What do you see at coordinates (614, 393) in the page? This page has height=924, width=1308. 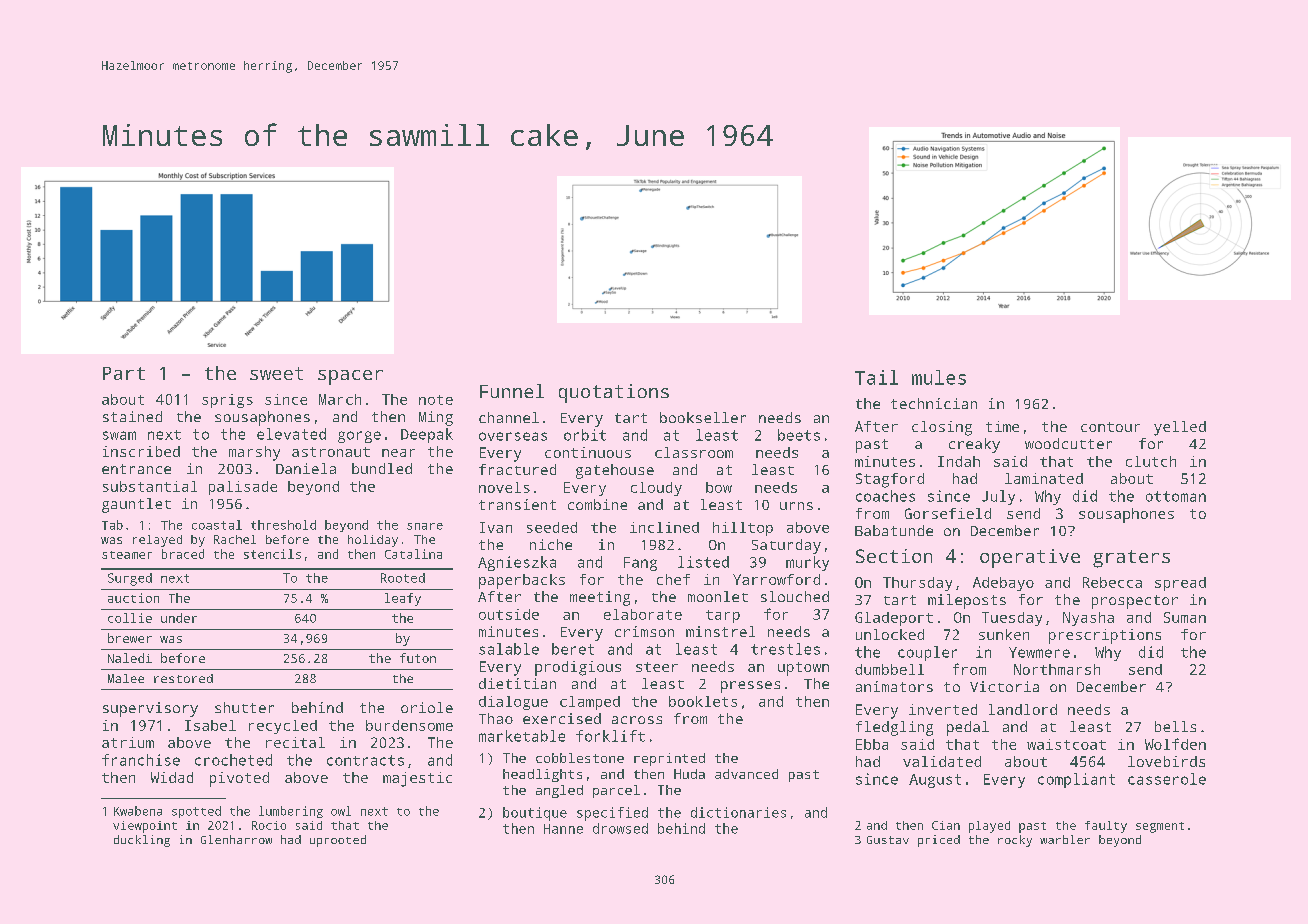 I see `quotations` at bounding box center [614, 393].
